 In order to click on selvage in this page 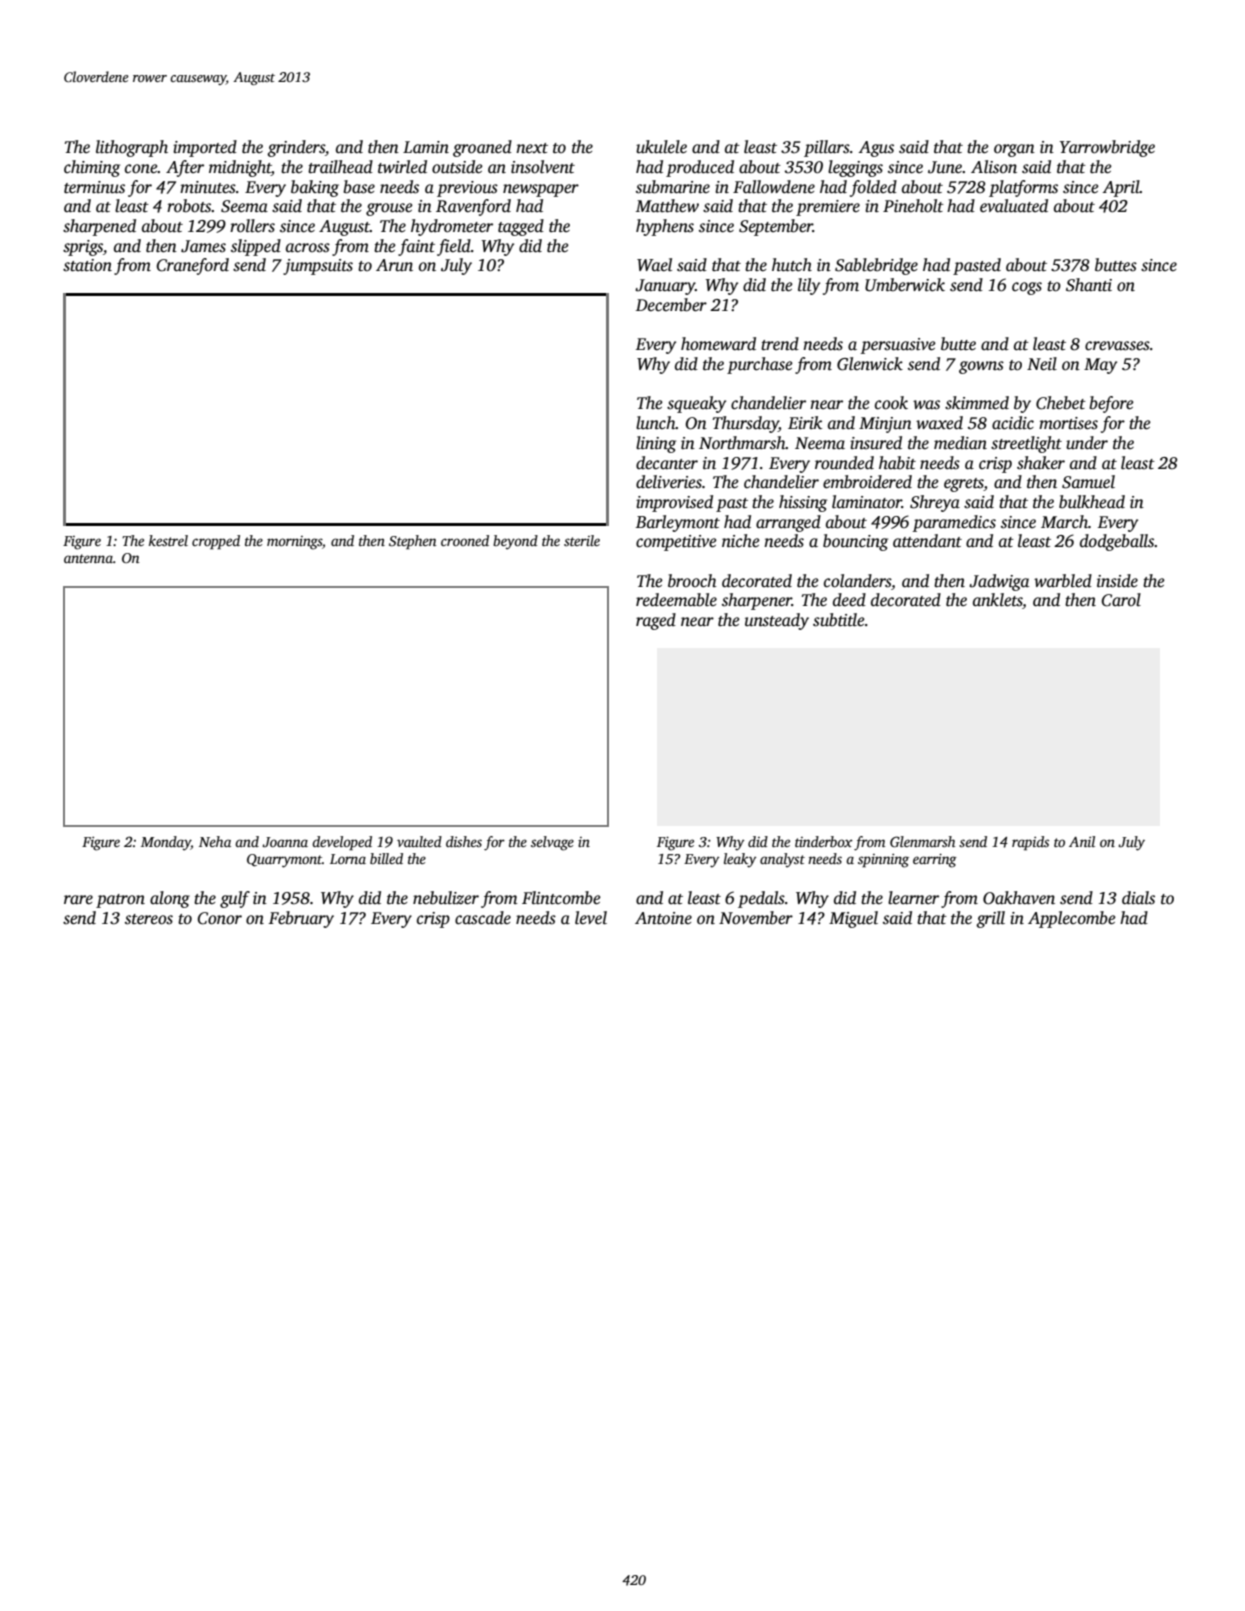, I will do `click(552, 843)`.
